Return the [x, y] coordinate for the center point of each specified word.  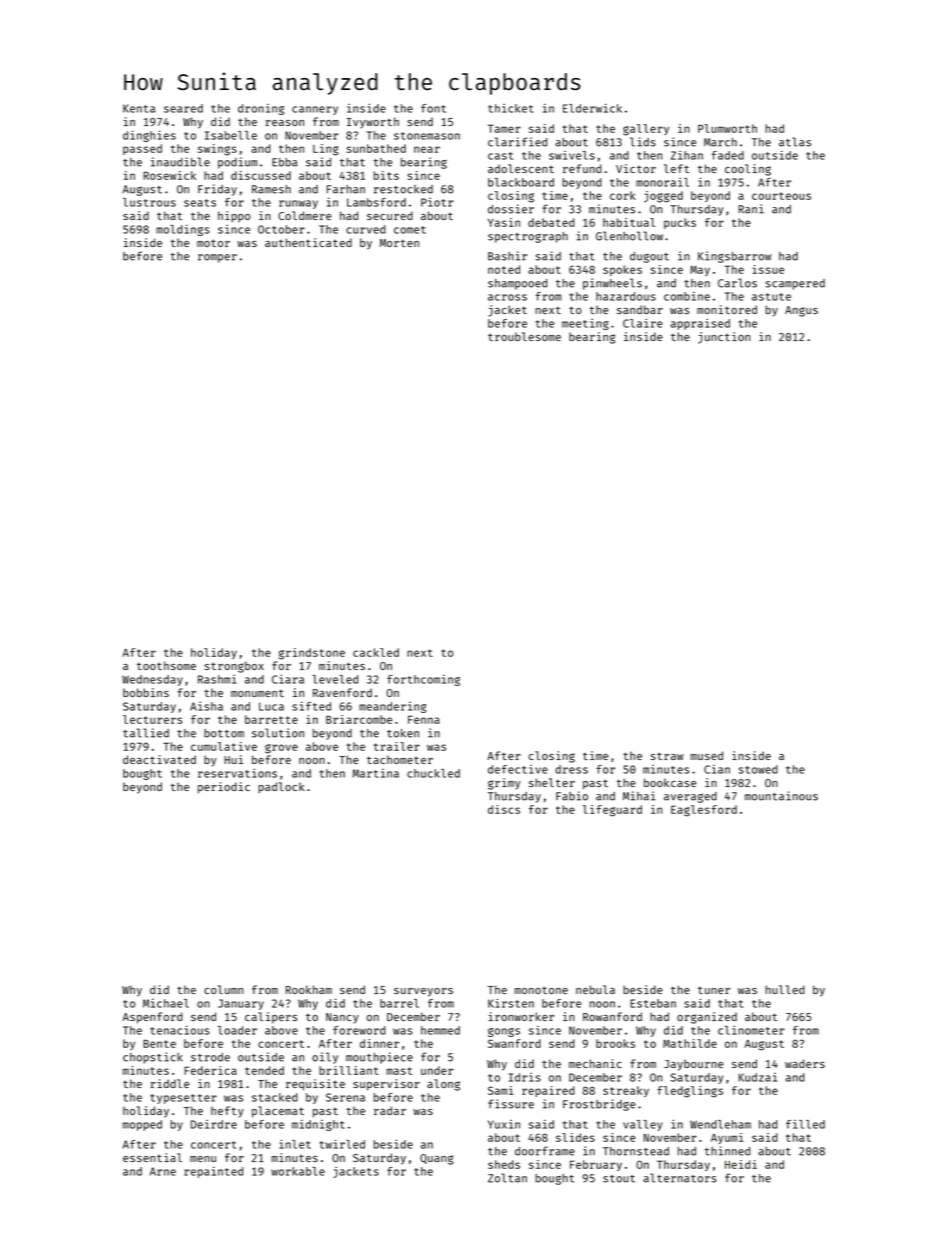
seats [200, 203]
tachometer [400, 759]
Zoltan [507, 1178]
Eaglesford [704, 811]
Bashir [507, 256]
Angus [801, 311]
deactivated [159, 759]
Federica [210, 1070]
